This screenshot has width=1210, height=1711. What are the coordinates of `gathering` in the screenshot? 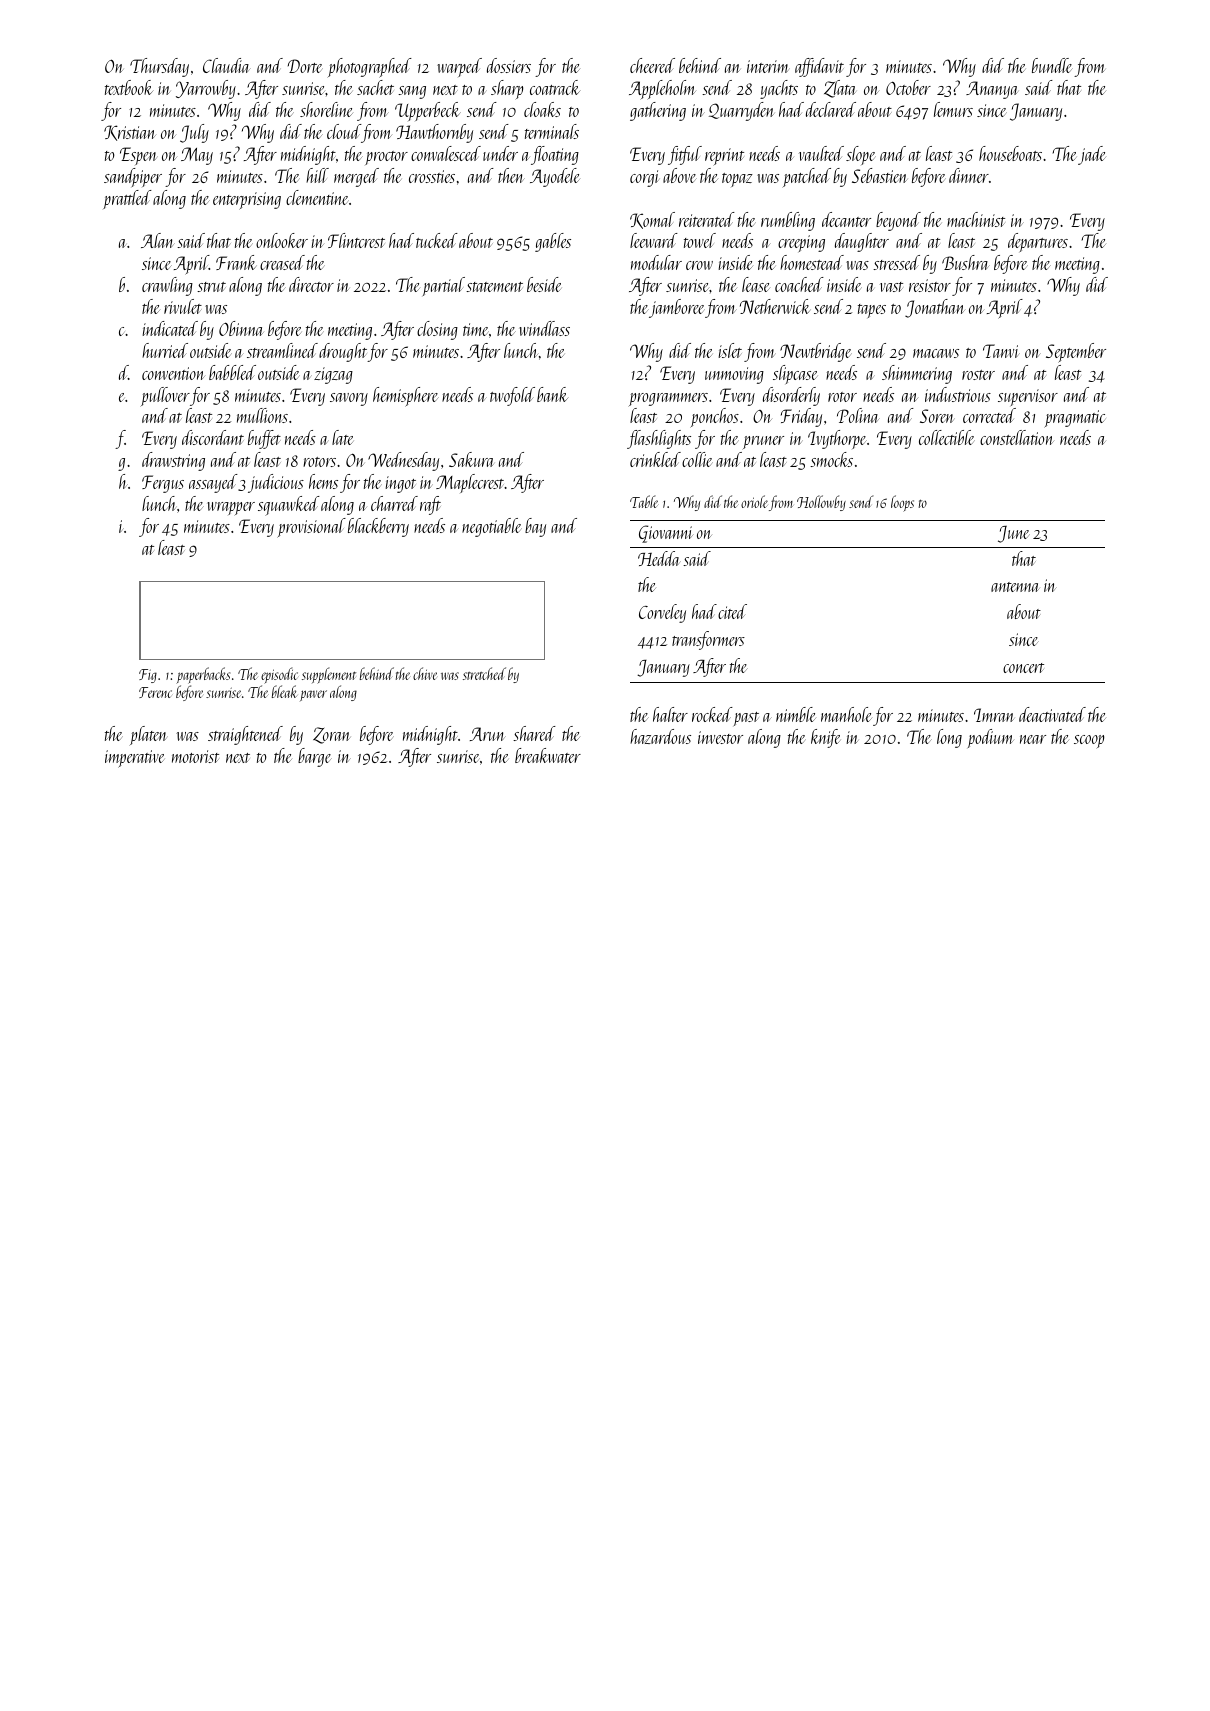 It's located at (658, 111).
